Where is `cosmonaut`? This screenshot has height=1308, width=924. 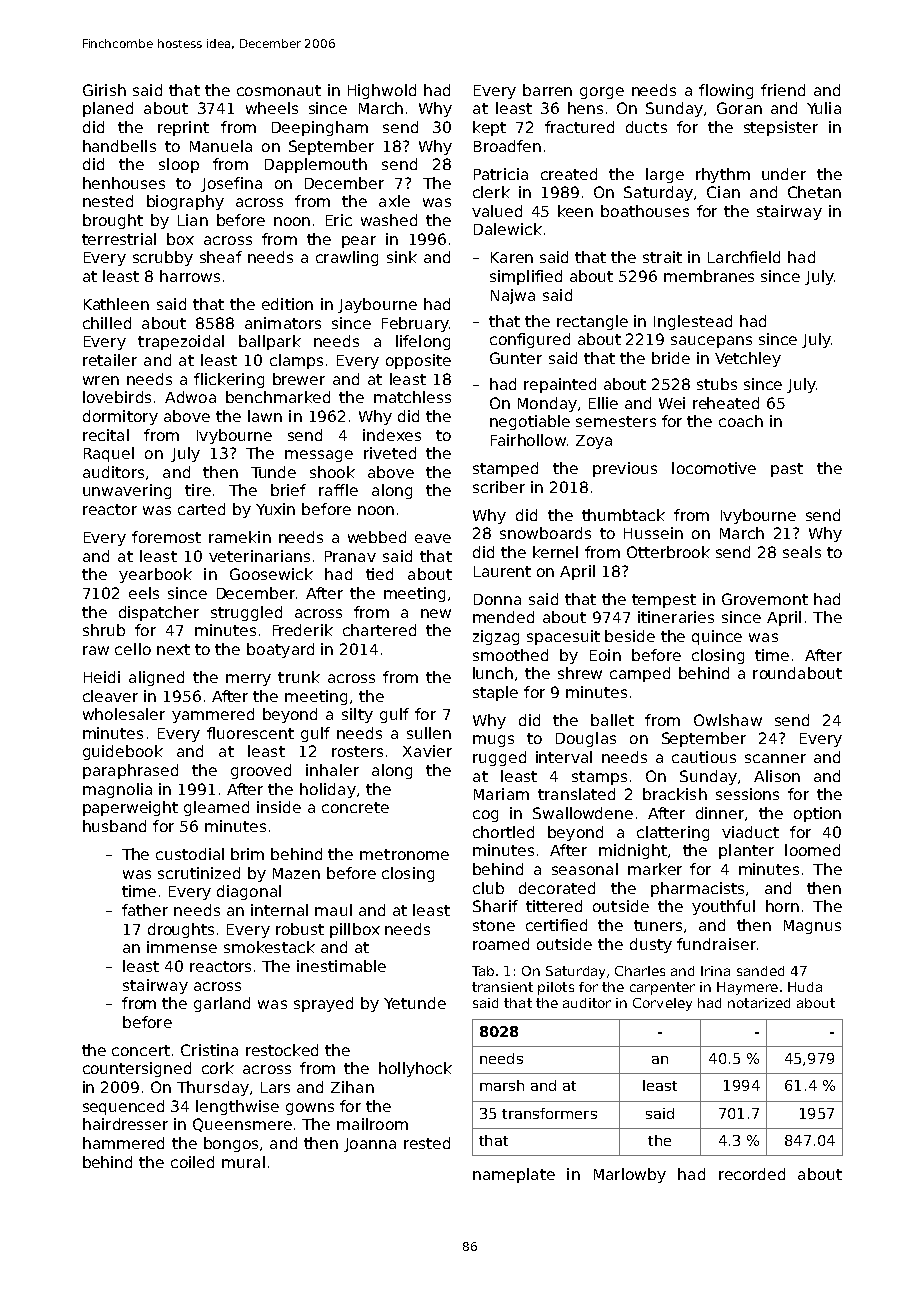 cosmonaut is located at coordinates (279, 90).
